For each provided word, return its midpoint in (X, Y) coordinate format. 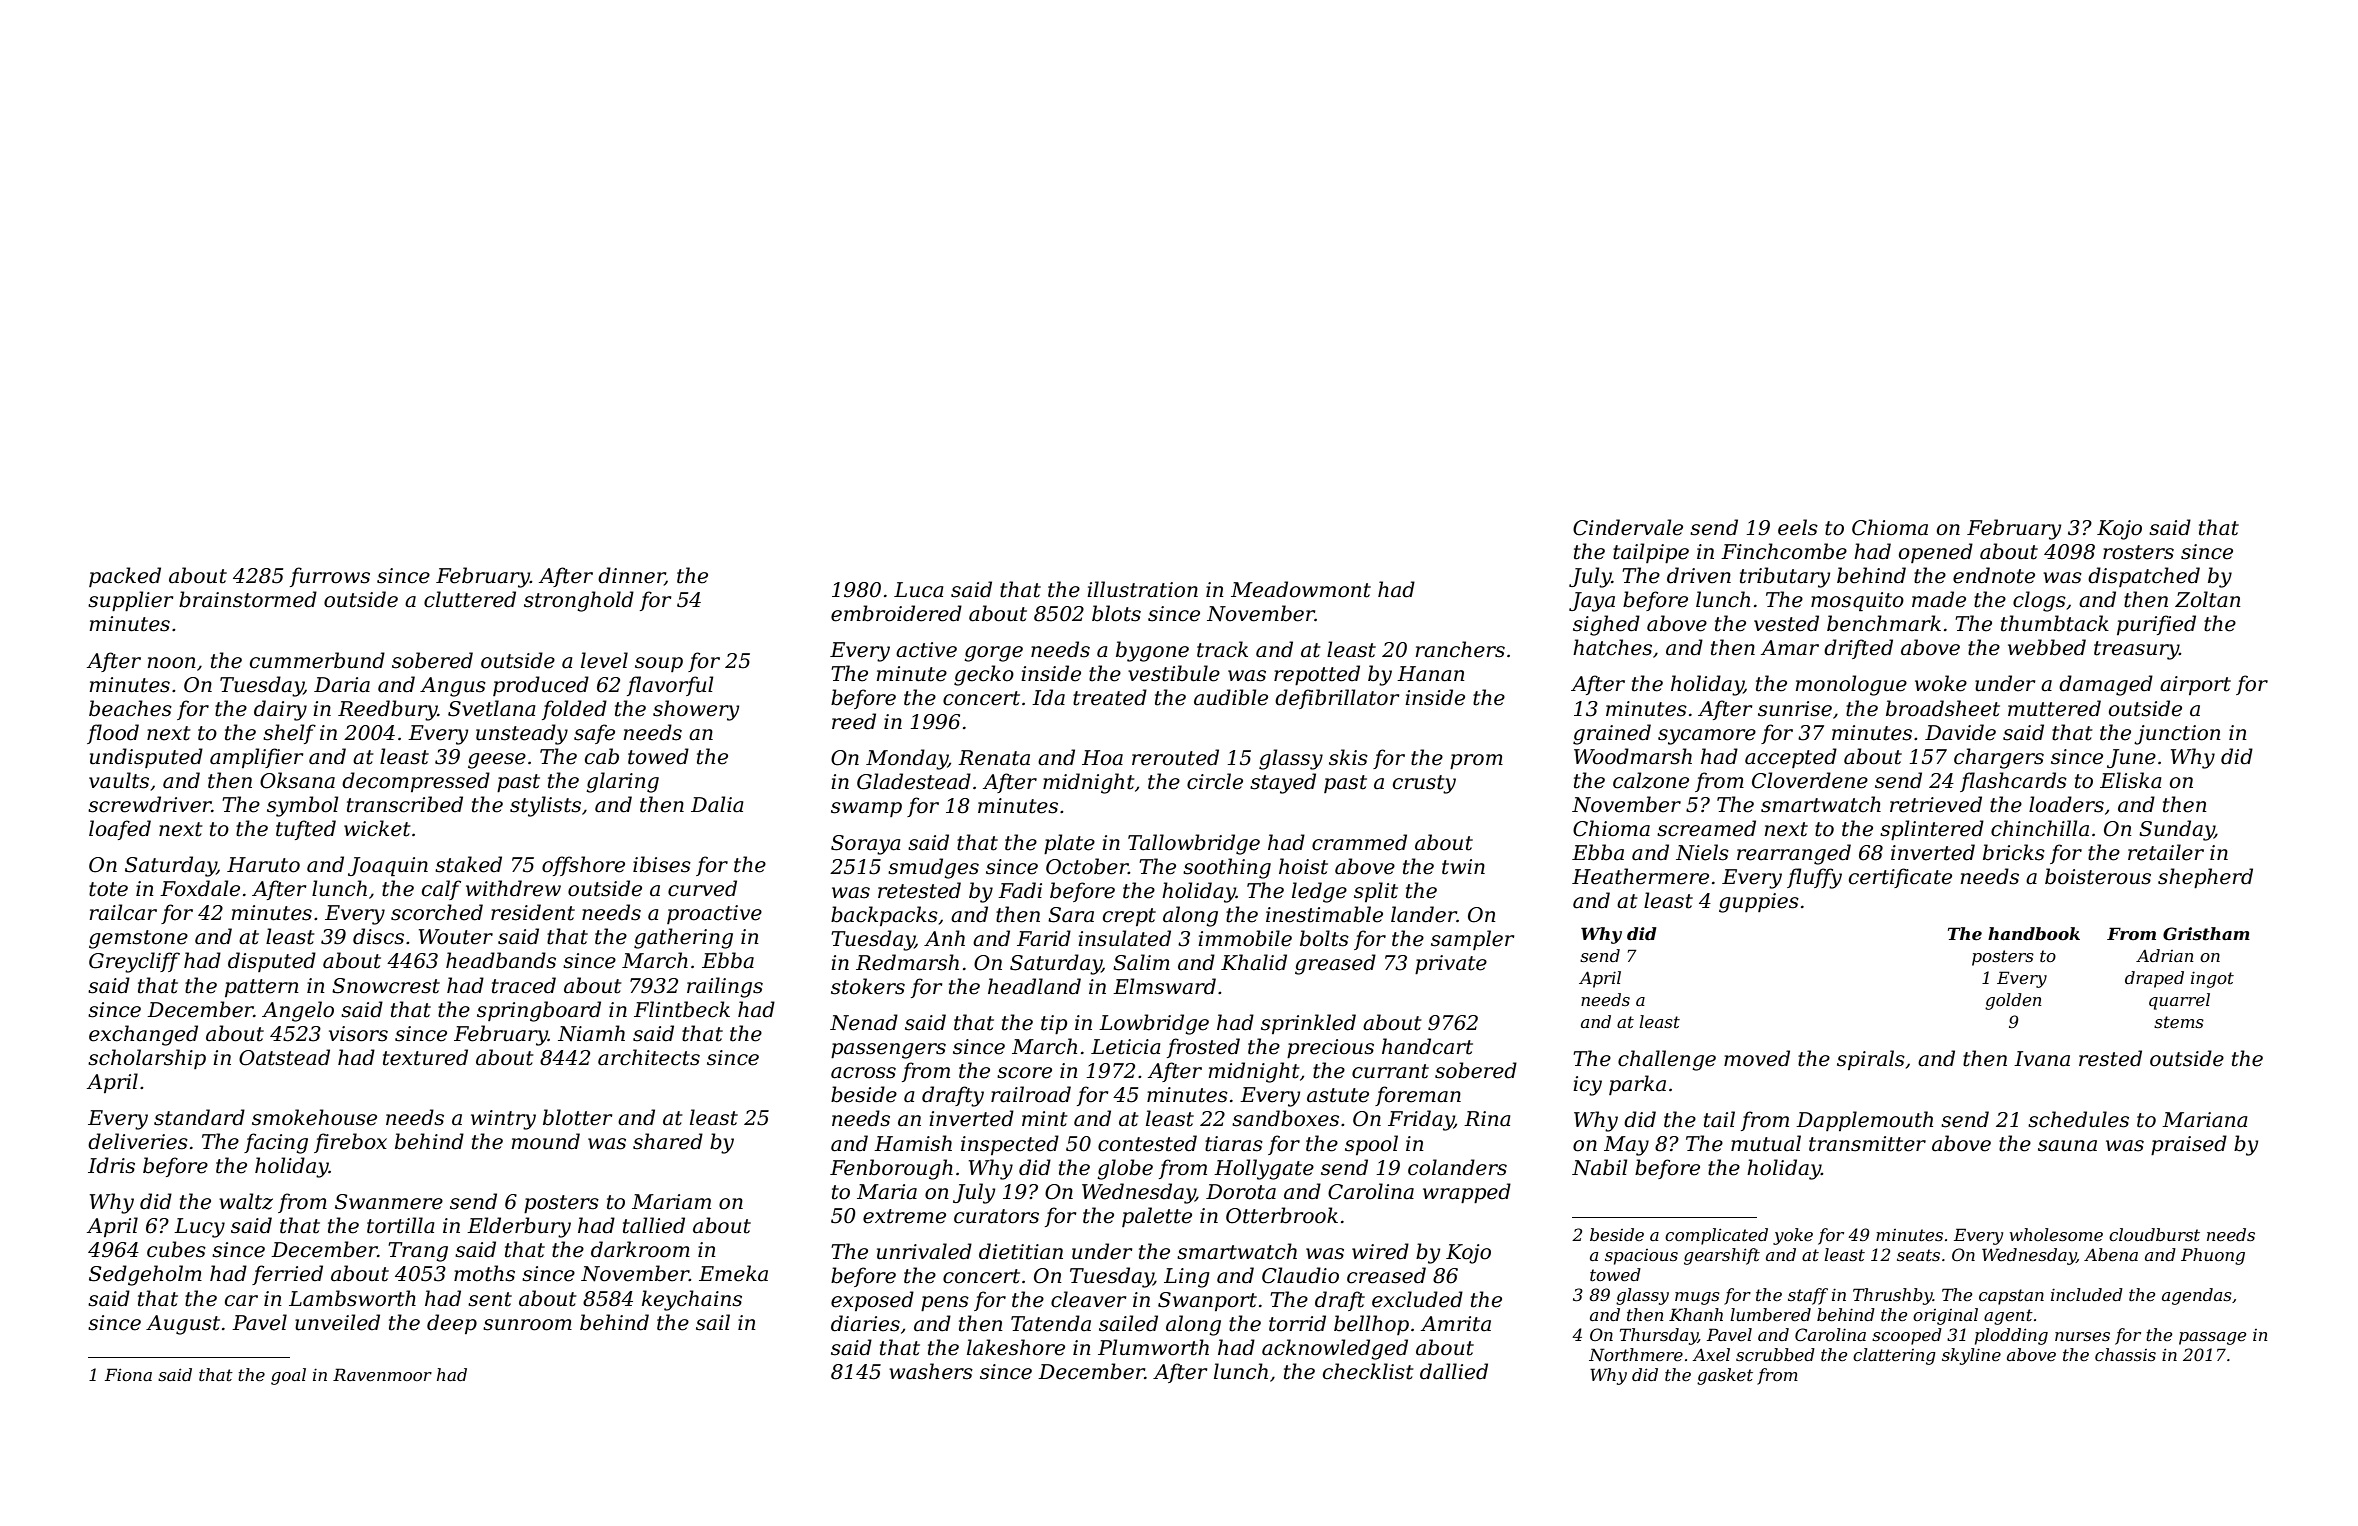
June (2131, 758)
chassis (2125, 1354)
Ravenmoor (382, 1374)
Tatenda (1051, 1323)
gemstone (138, 939)
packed (125, 577)
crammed (1359, 842)
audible (1231, 697)
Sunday (2177, 830)
